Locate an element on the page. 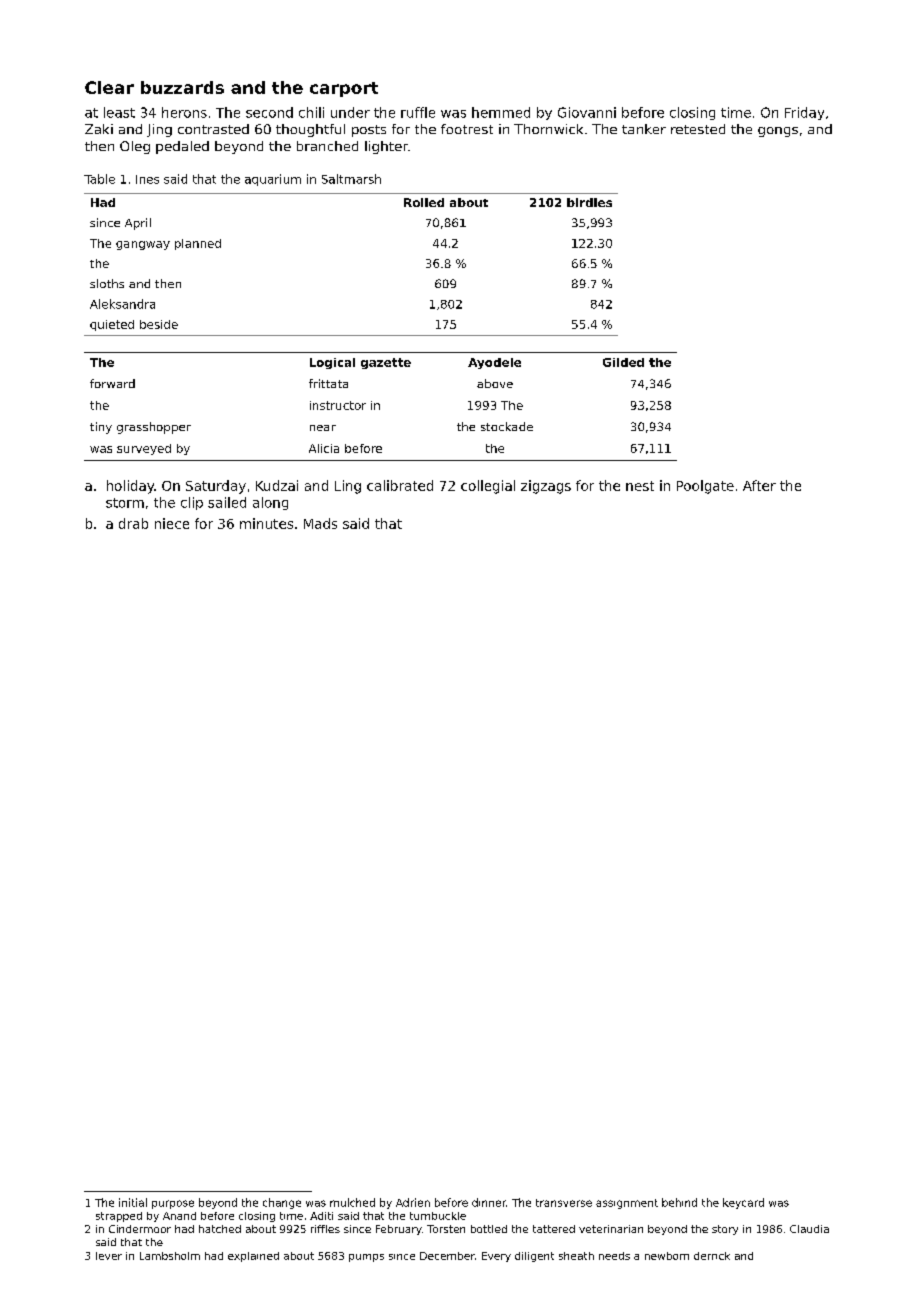  nest is located at coordinates (640, 486).
